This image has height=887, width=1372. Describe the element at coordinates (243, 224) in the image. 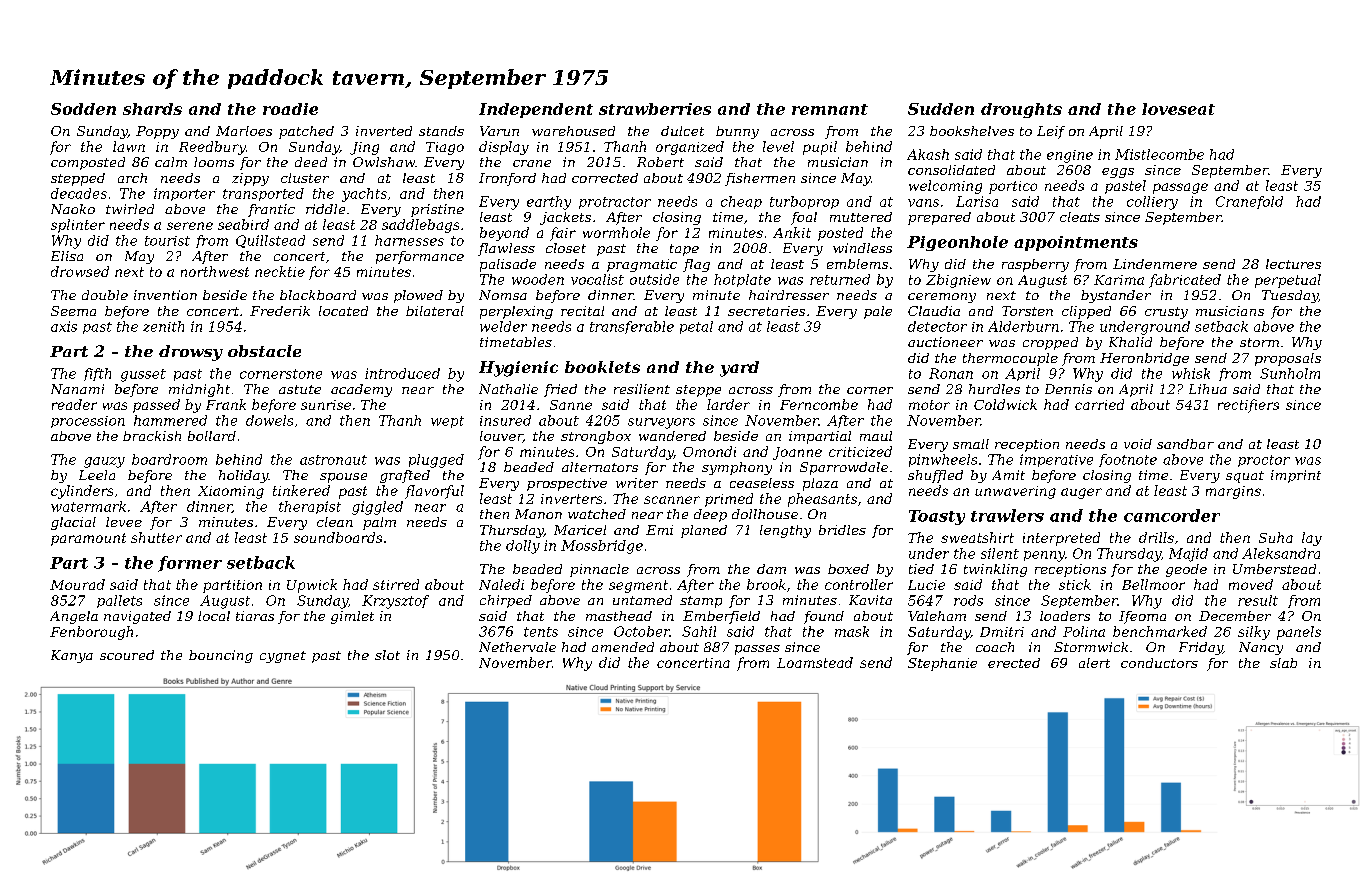

I see `seabird` at that location.
